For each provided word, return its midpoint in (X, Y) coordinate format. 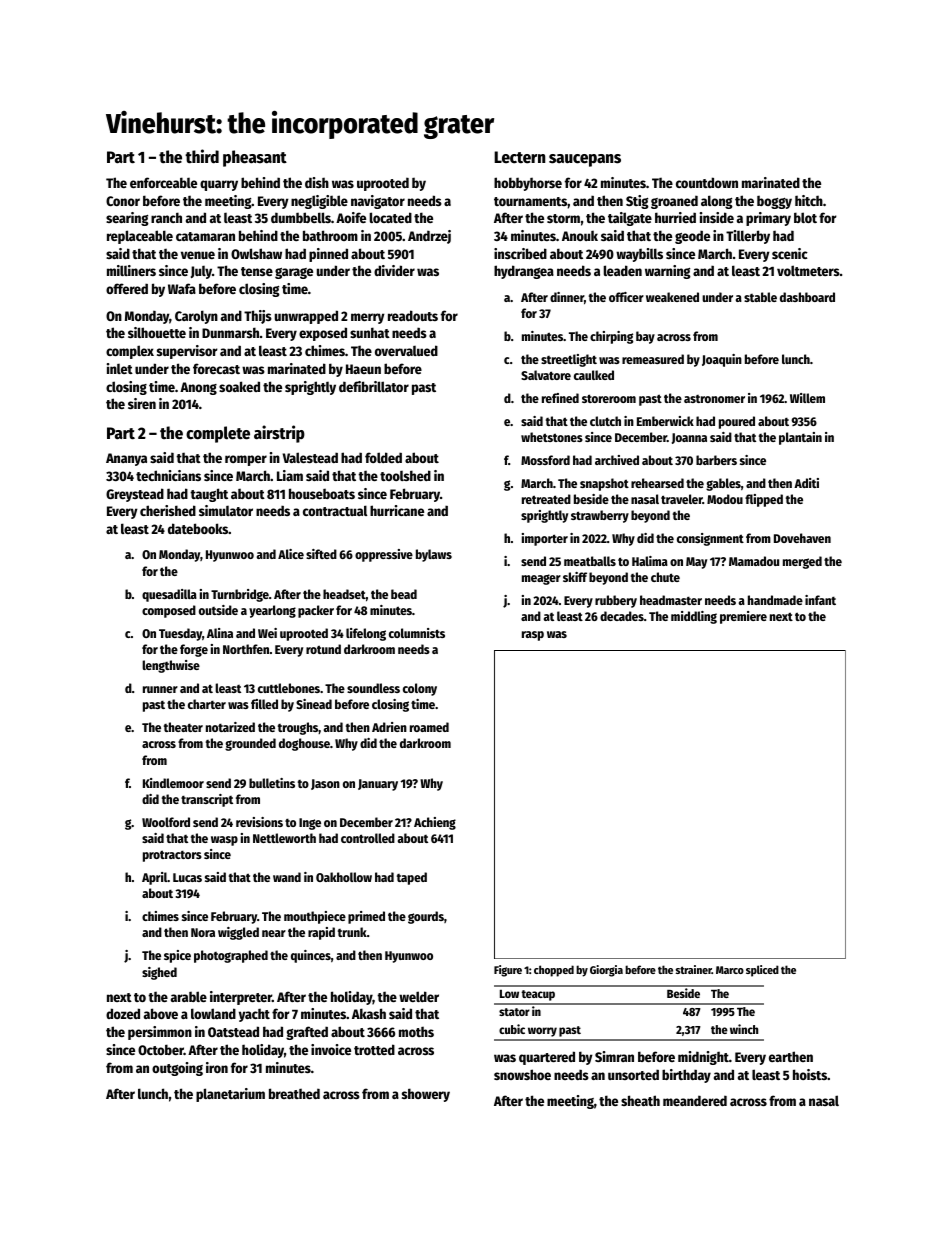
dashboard (807, 297)
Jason (325, 784)
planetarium (230, 1095)
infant (820, 600)
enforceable (163, 182)
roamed (429, 727)
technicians (168, 475)
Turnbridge (240, 595)
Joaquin (722, 360)
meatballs (590, 561)
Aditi (806, 483)
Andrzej (429, 237)
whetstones (552, 437)
